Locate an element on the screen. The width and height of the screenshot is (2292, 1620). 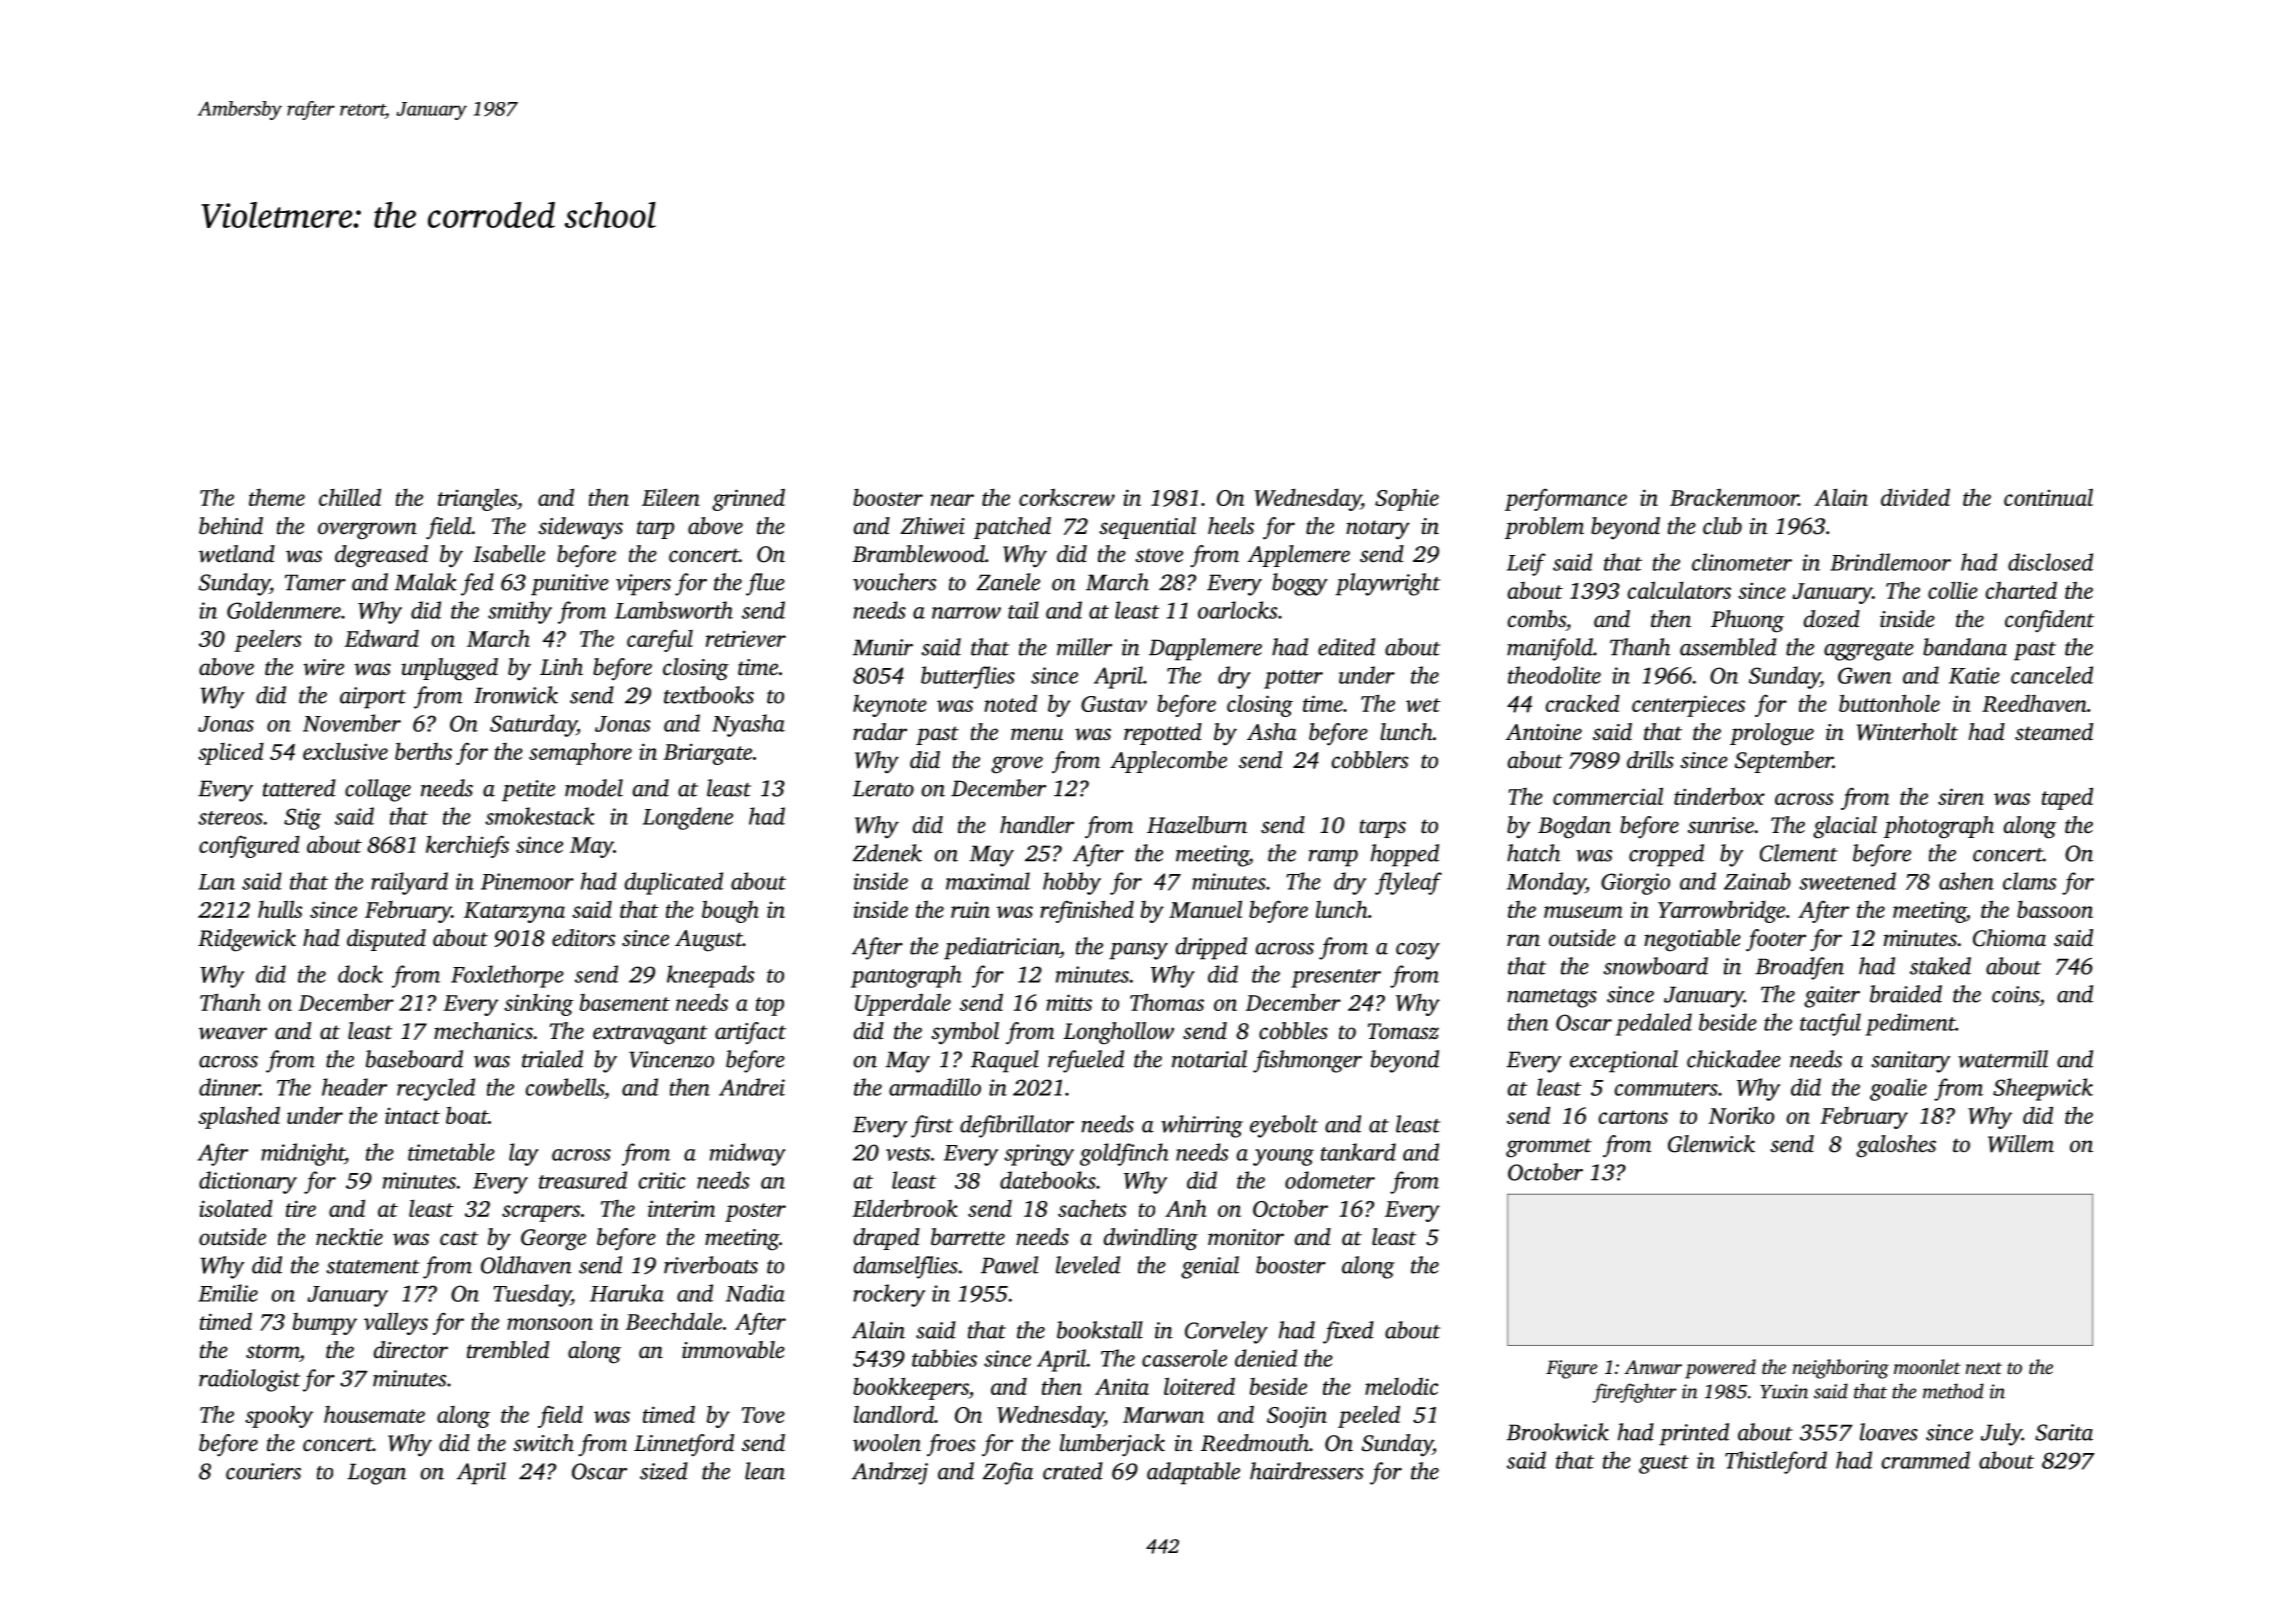
patched is located at coordinates (1012, 528).
